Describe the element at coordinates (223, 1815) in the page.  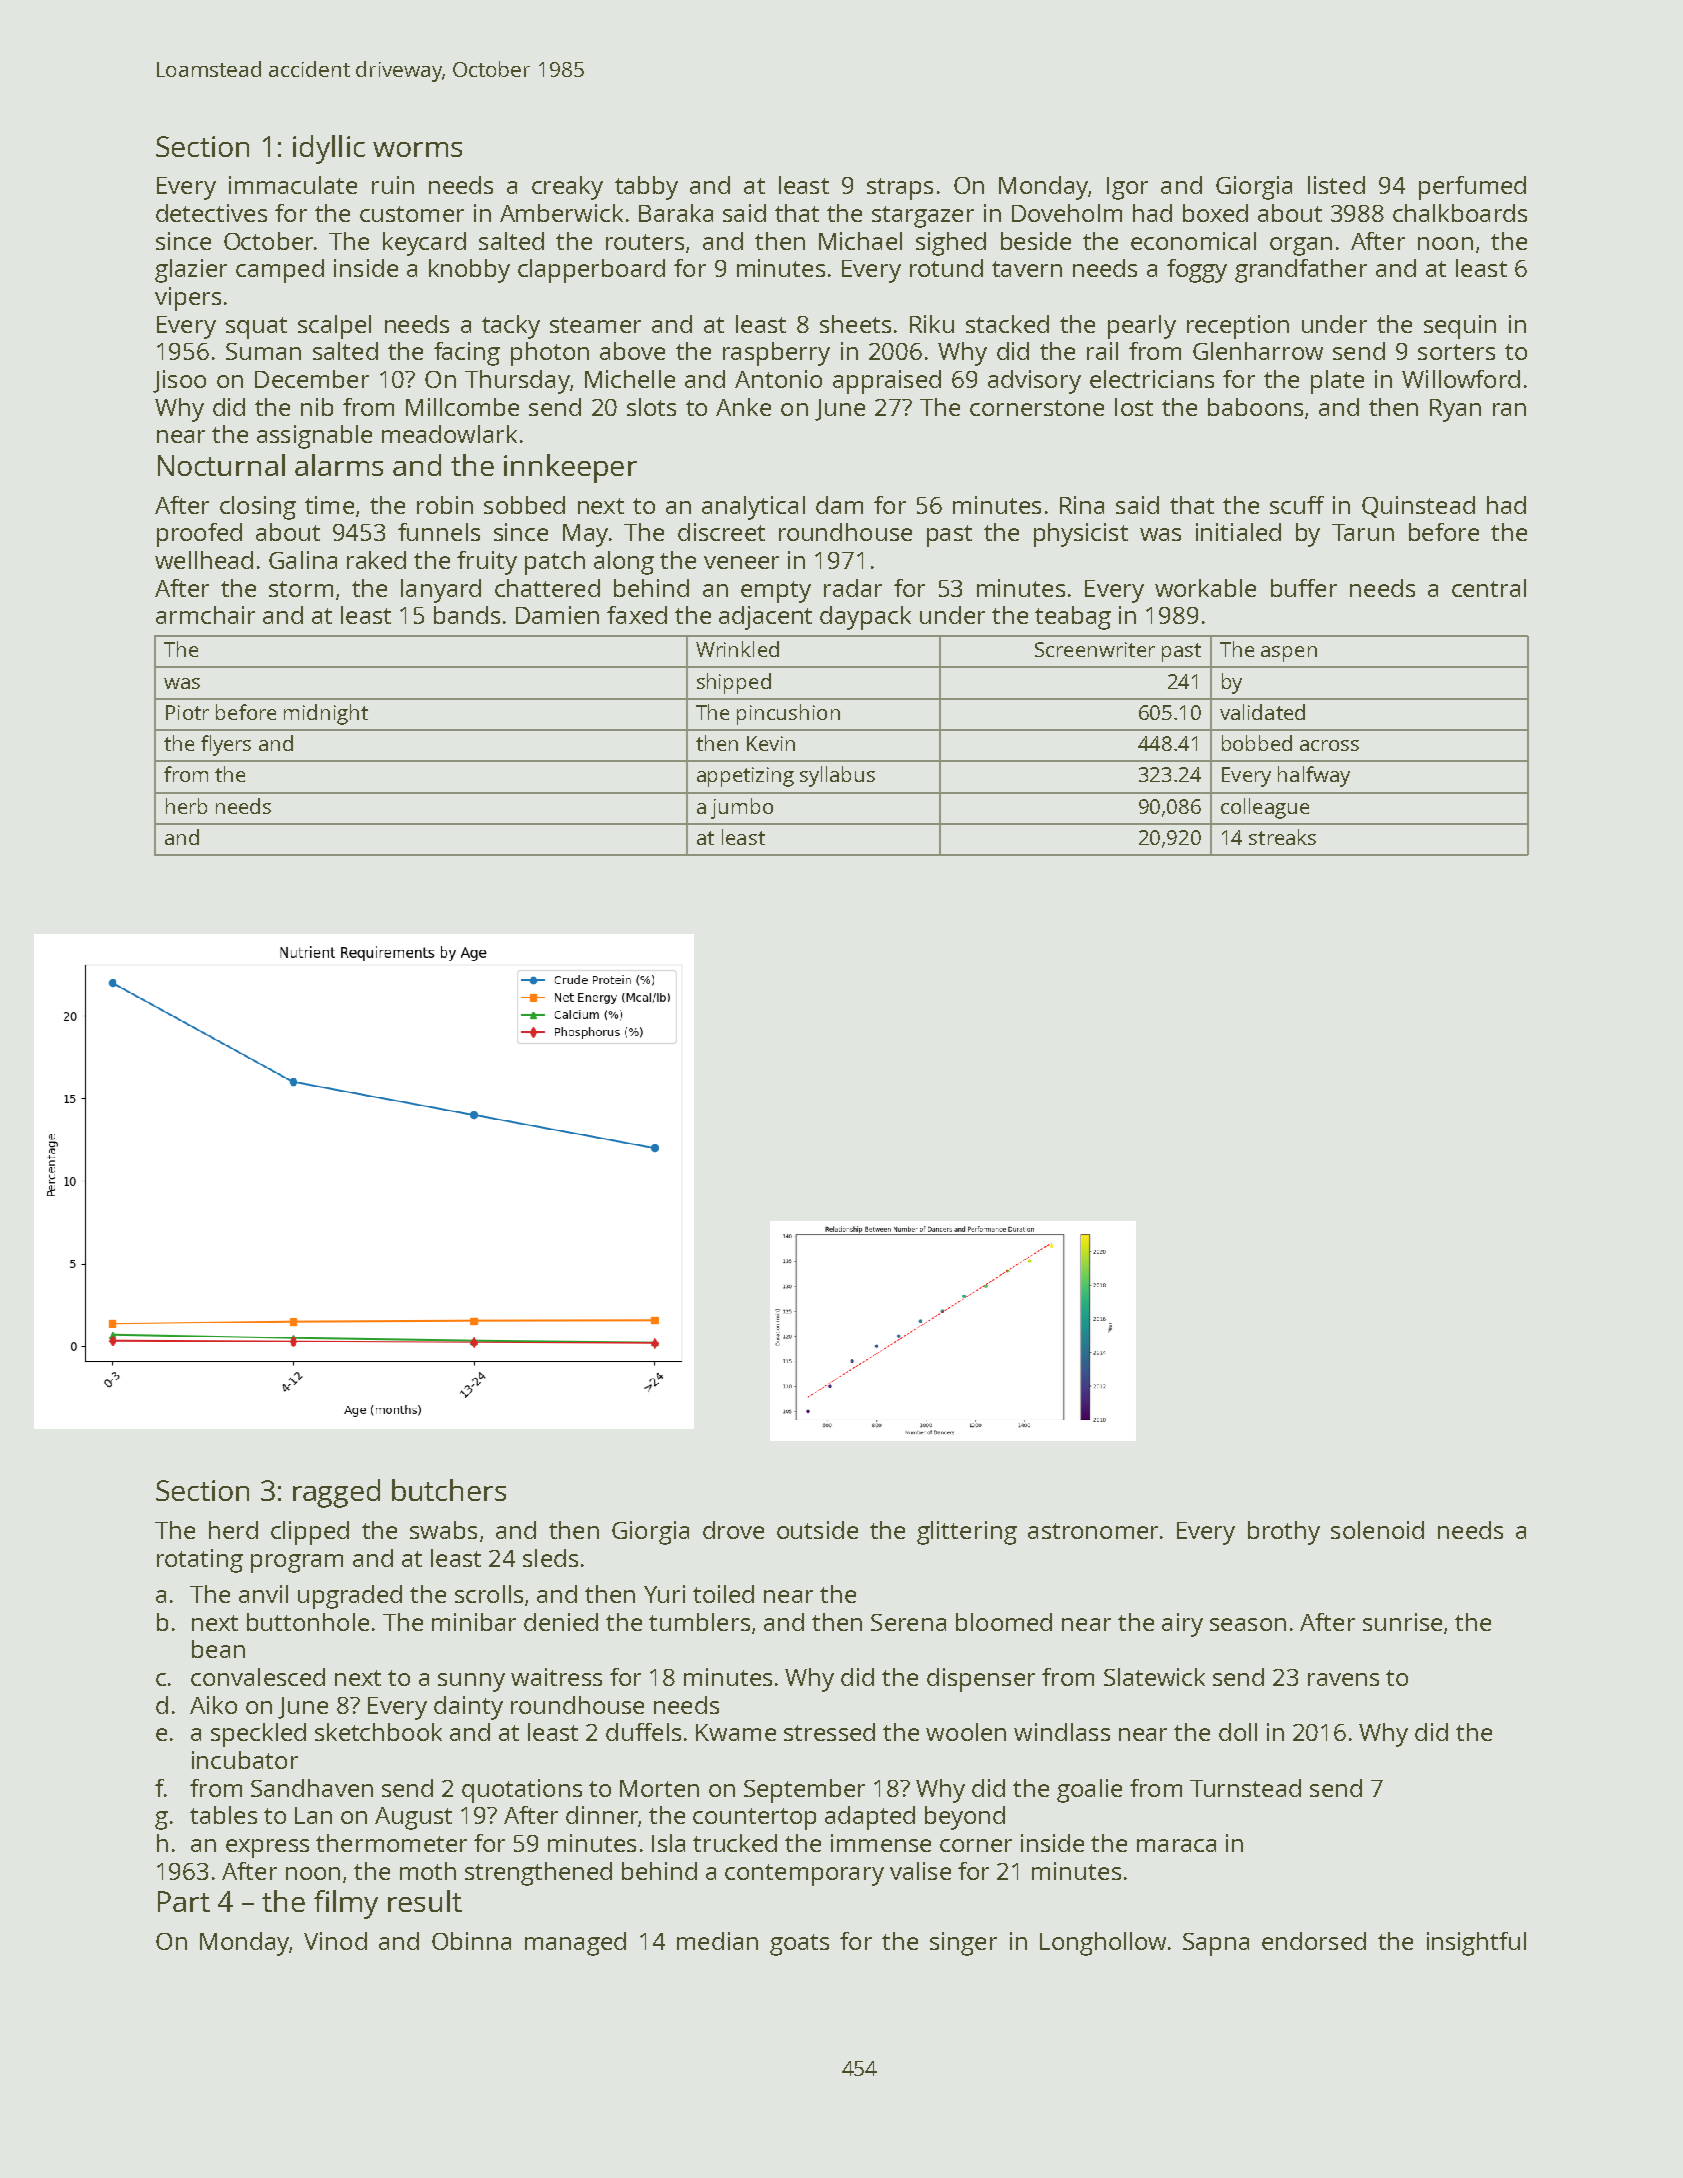
I see `tables` at that location.
